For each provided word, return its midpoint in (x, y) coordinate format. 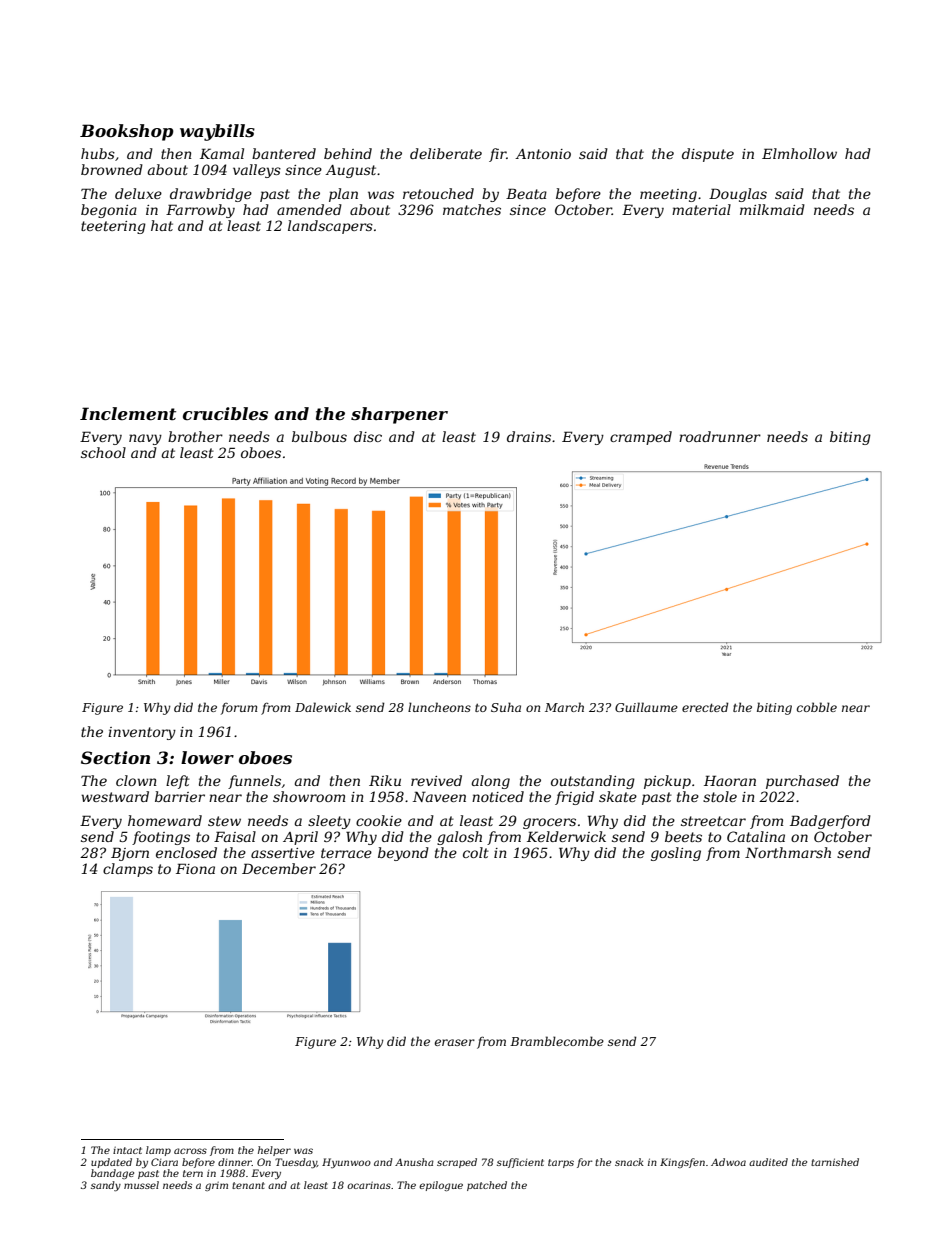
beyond (403, 854)
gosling (676, 854)
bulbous (319, 436)
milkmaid (772, 209)
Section (115, 757)
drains (529, 436)
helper (274, 1151)
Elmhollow (799, 153)
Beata (526, 193)
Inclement (128, 413)
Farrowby (200, 211)
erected (705, 707)
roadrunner (720, 436)
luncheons (439, 707)
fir (498, 155)
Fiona (195, 868)
